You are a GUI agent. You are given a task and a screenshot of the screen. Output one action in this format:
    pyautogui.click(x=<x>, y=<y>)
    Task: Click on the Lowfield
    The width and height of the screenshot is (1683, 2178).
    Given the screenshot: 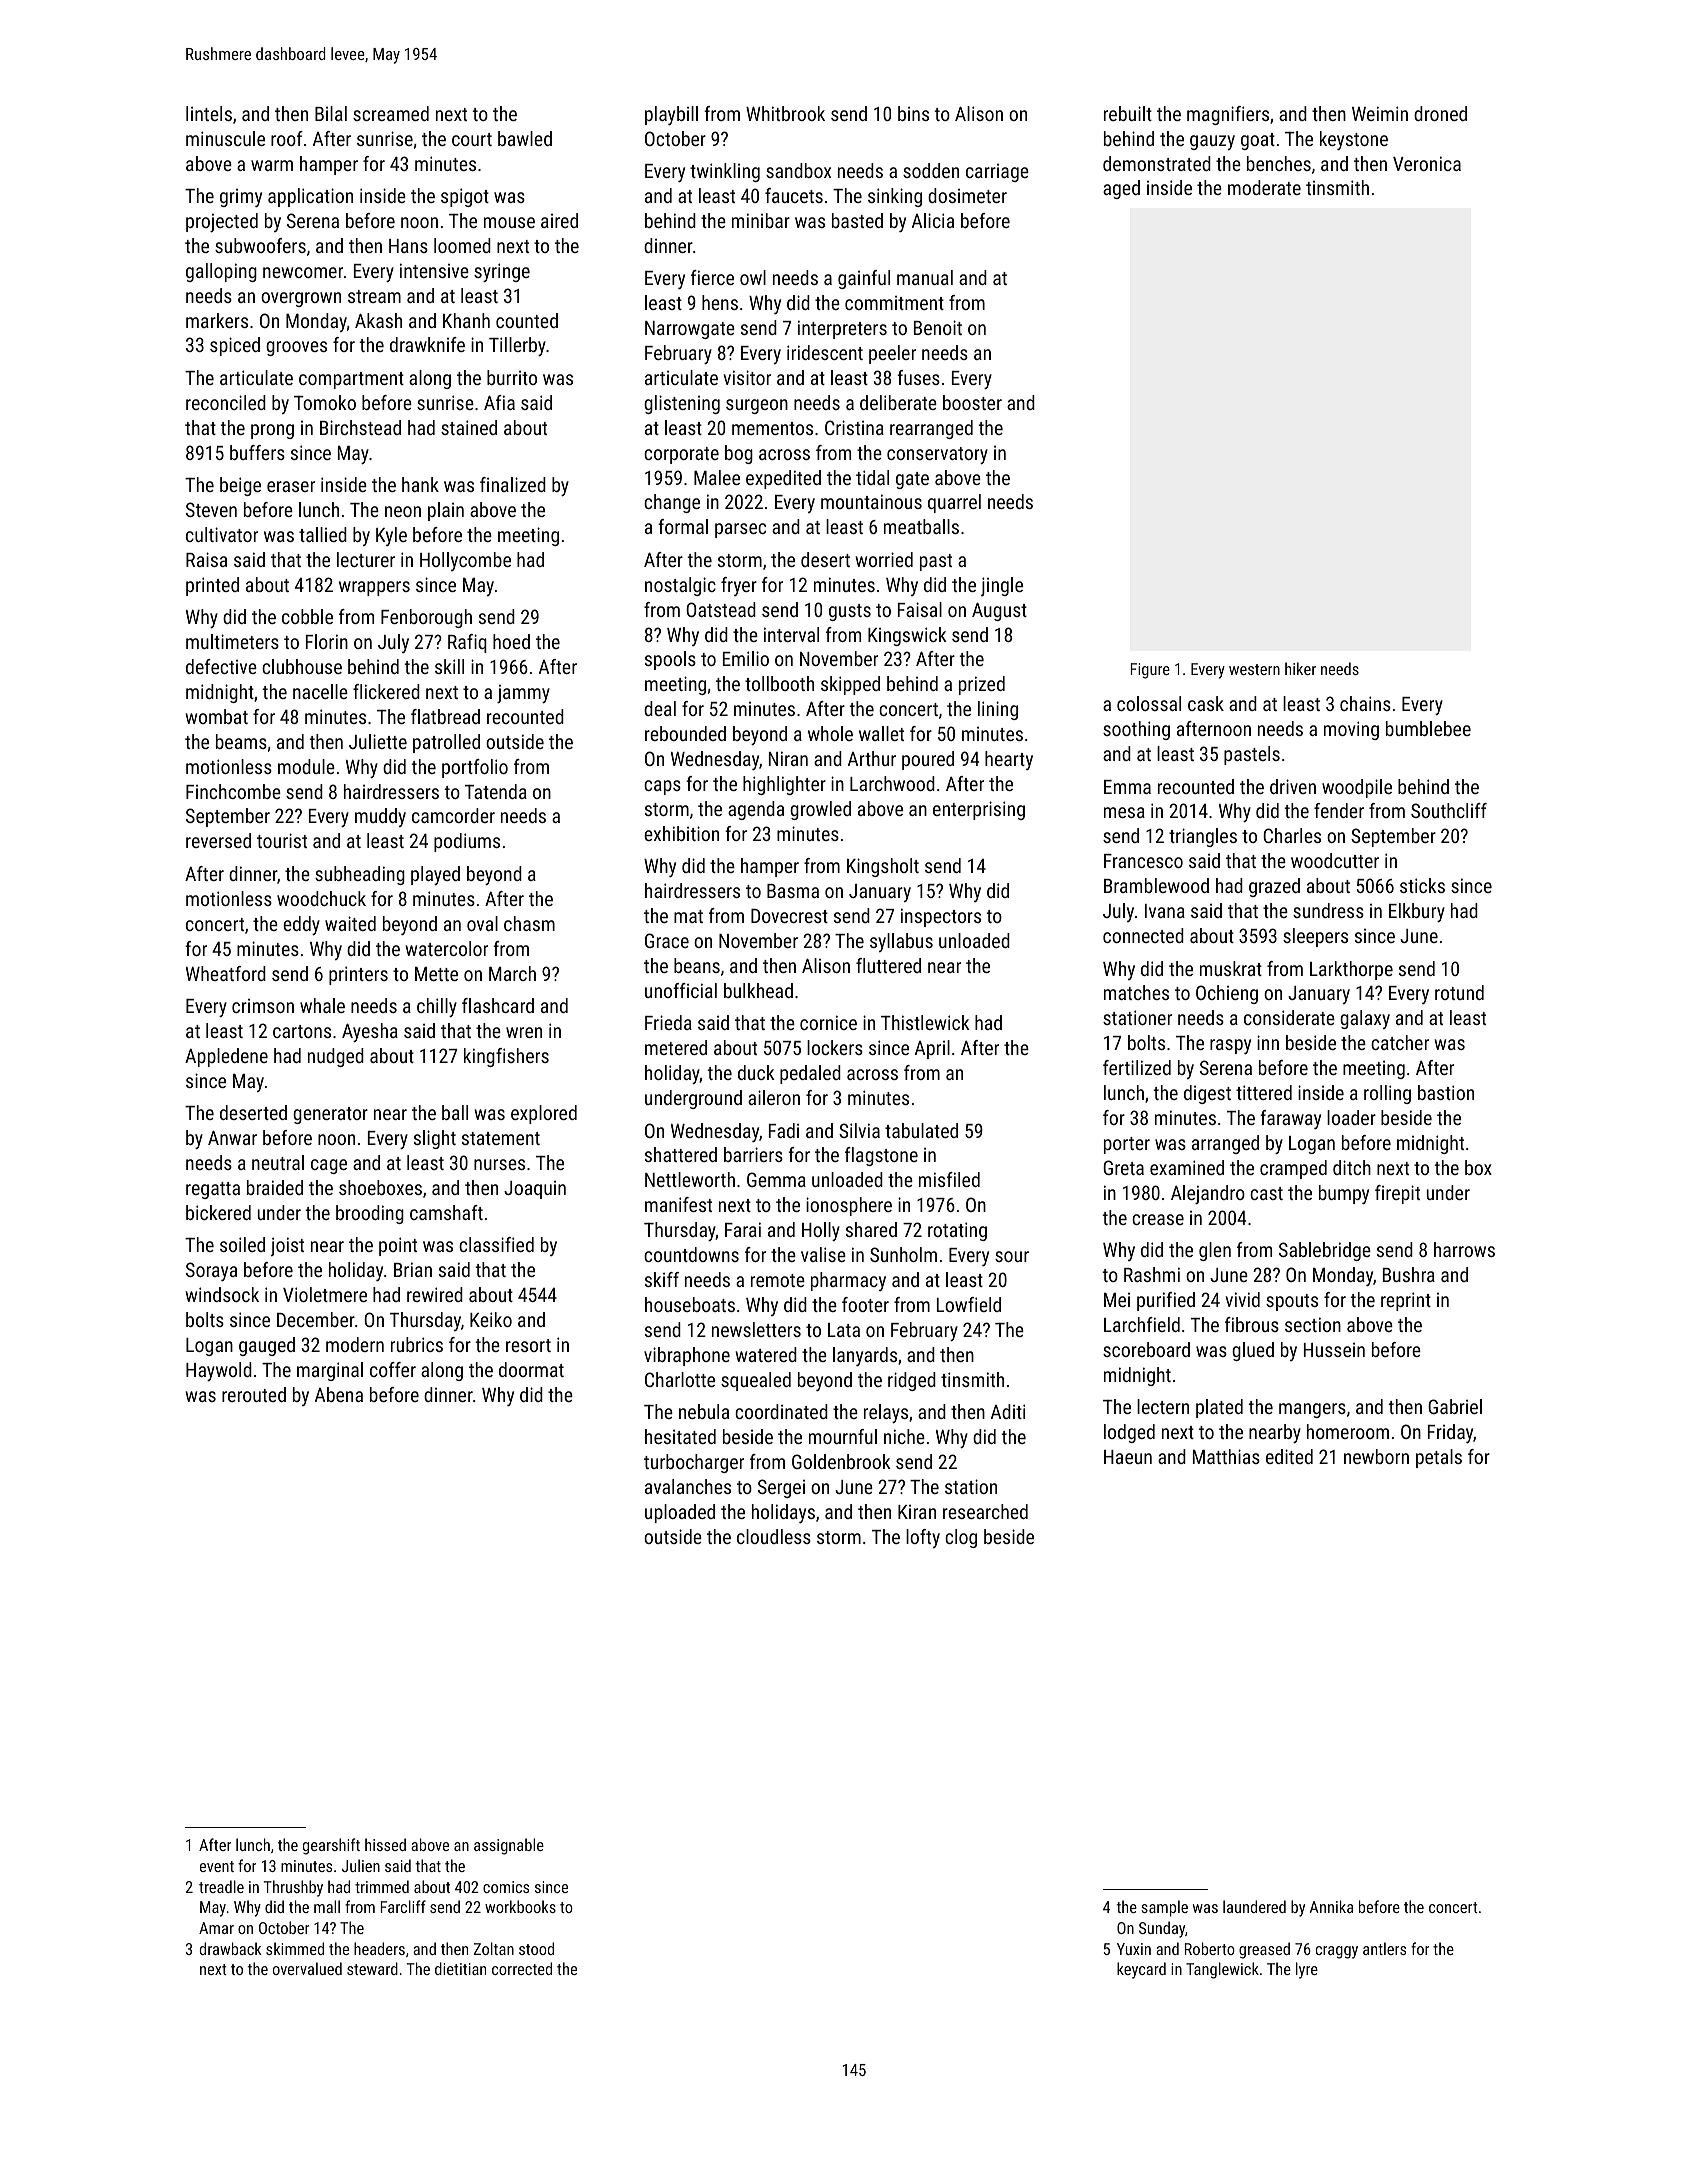 What is the action you would take?
    pyautogui.click(x=969, y=1304)
